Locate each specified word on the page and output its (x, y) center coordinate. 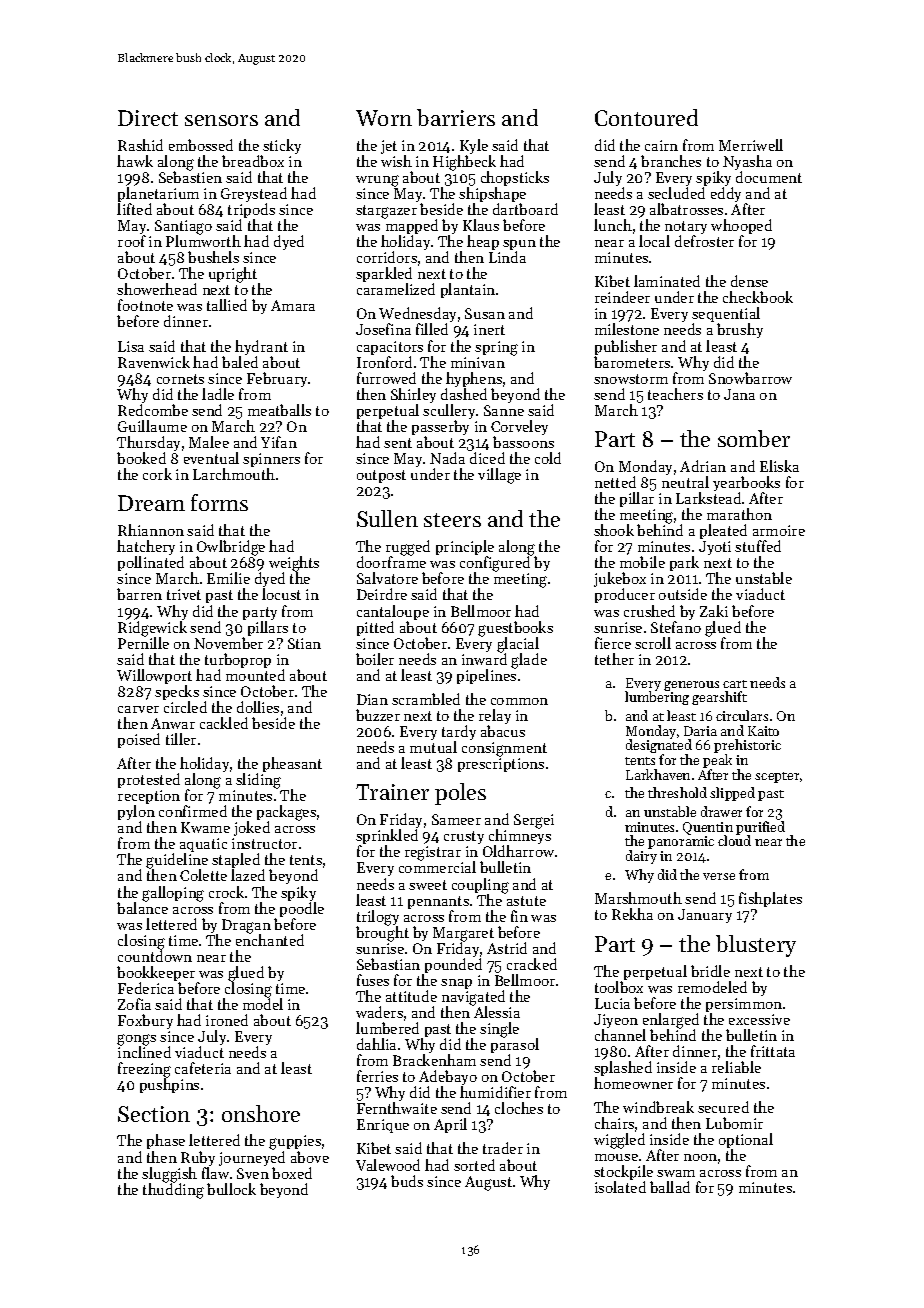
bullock (231, 1189)
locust (281, 594)
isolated (620, 1187)
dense (749, 281)
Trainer (392, 792)
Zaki (714, 611)
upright (234, 275)
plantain (468, 290)
